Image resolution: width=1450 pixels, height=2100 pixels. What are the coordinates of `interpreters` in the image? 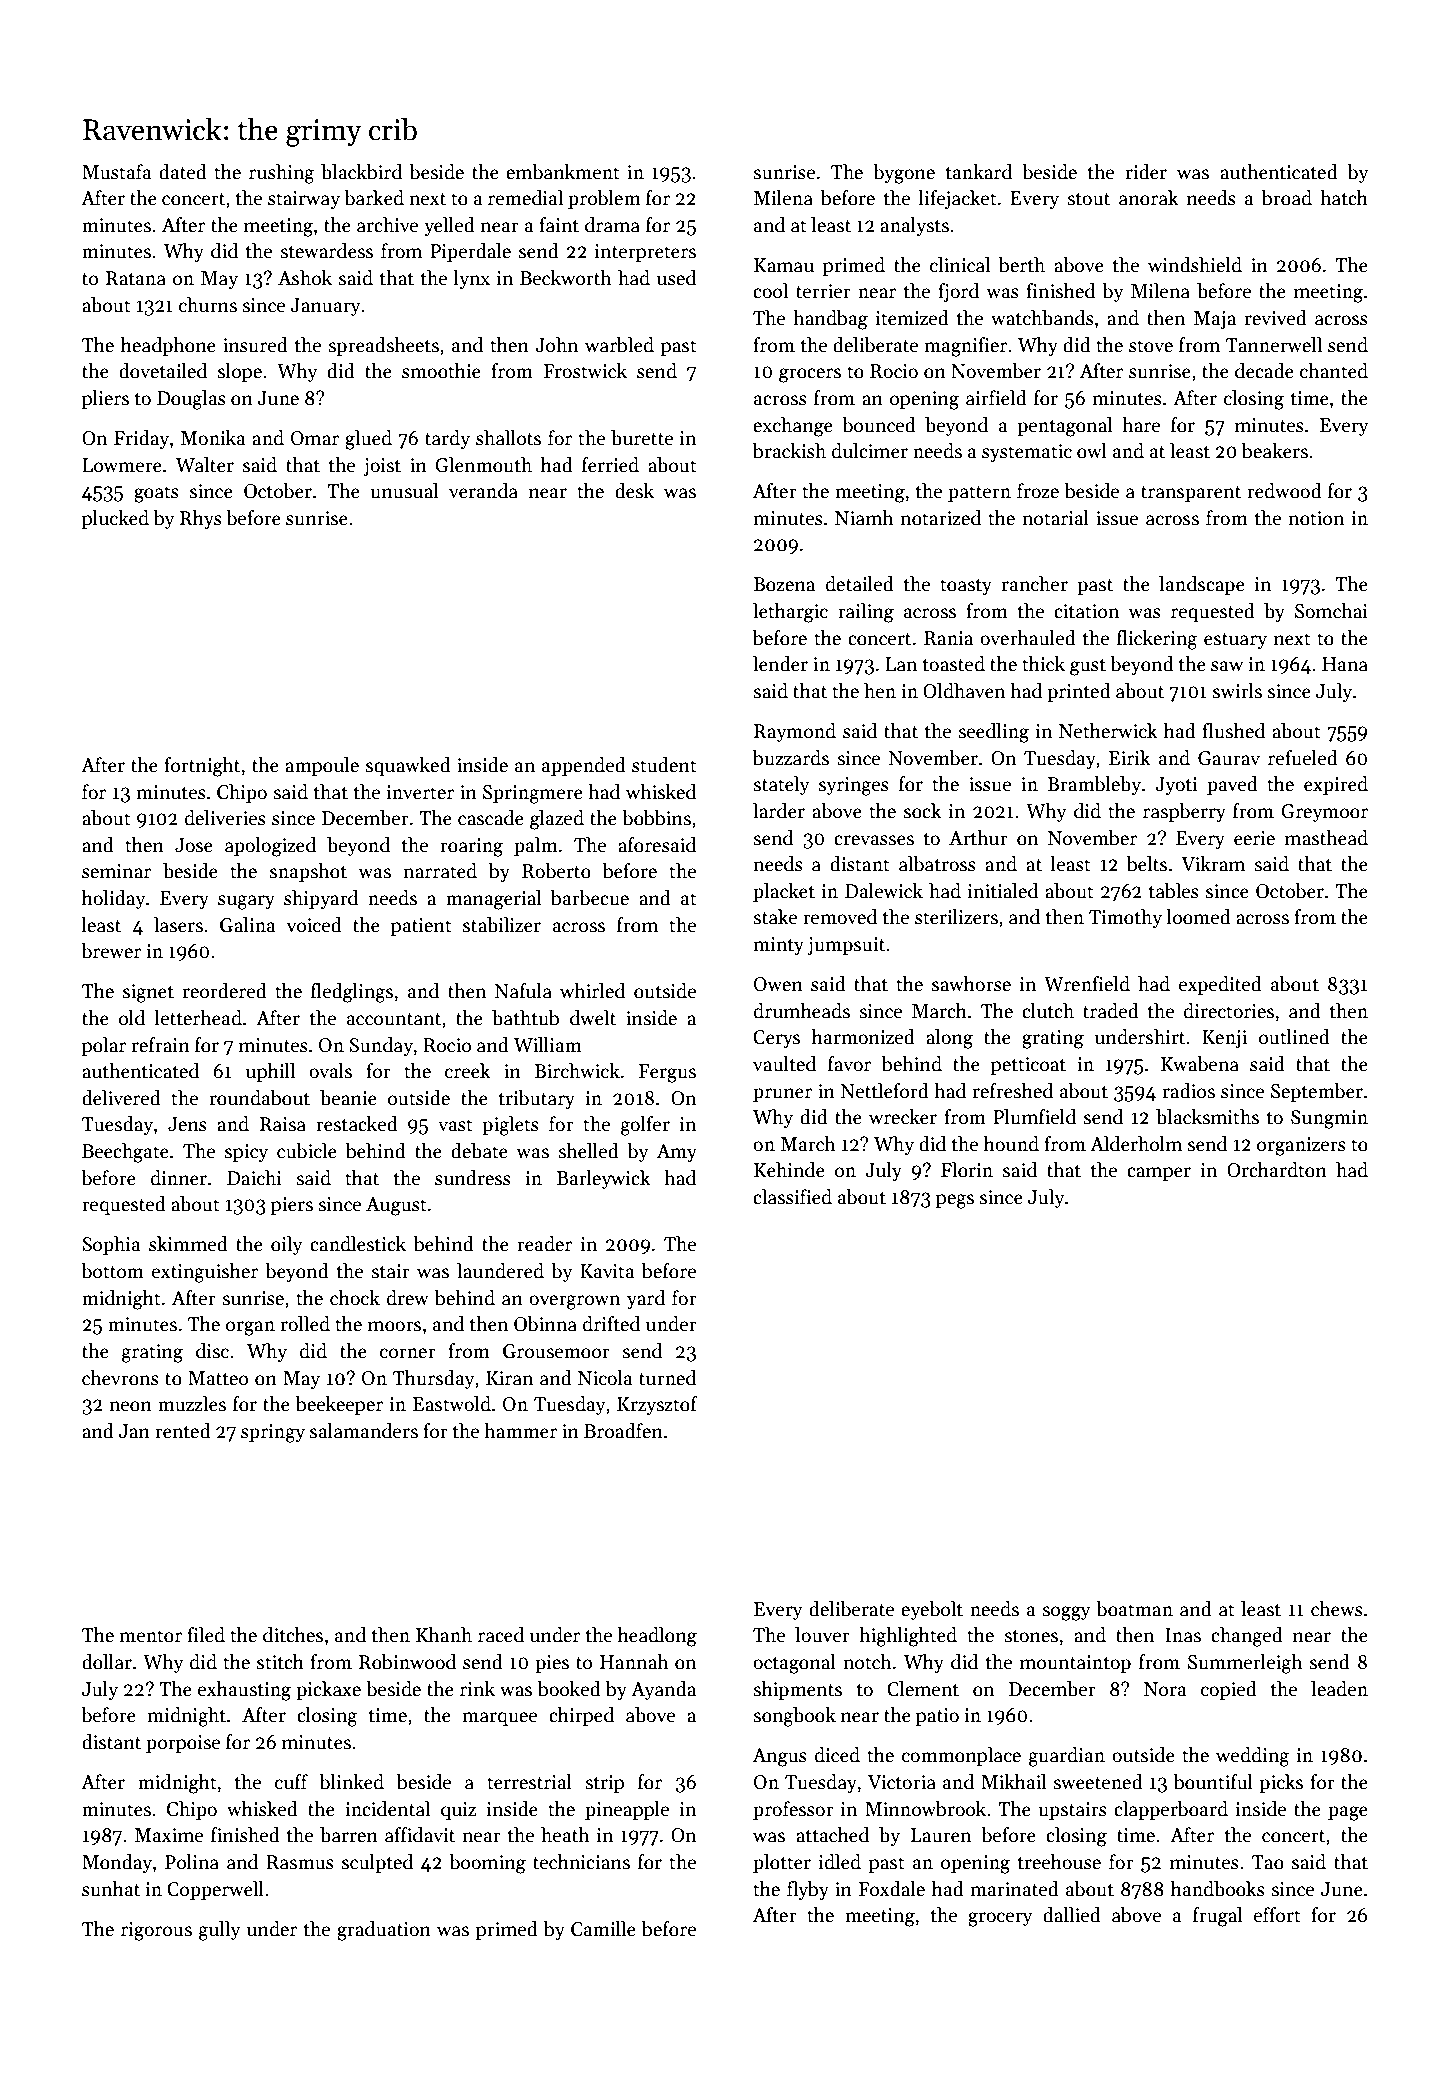 It's located at (645, 253).
